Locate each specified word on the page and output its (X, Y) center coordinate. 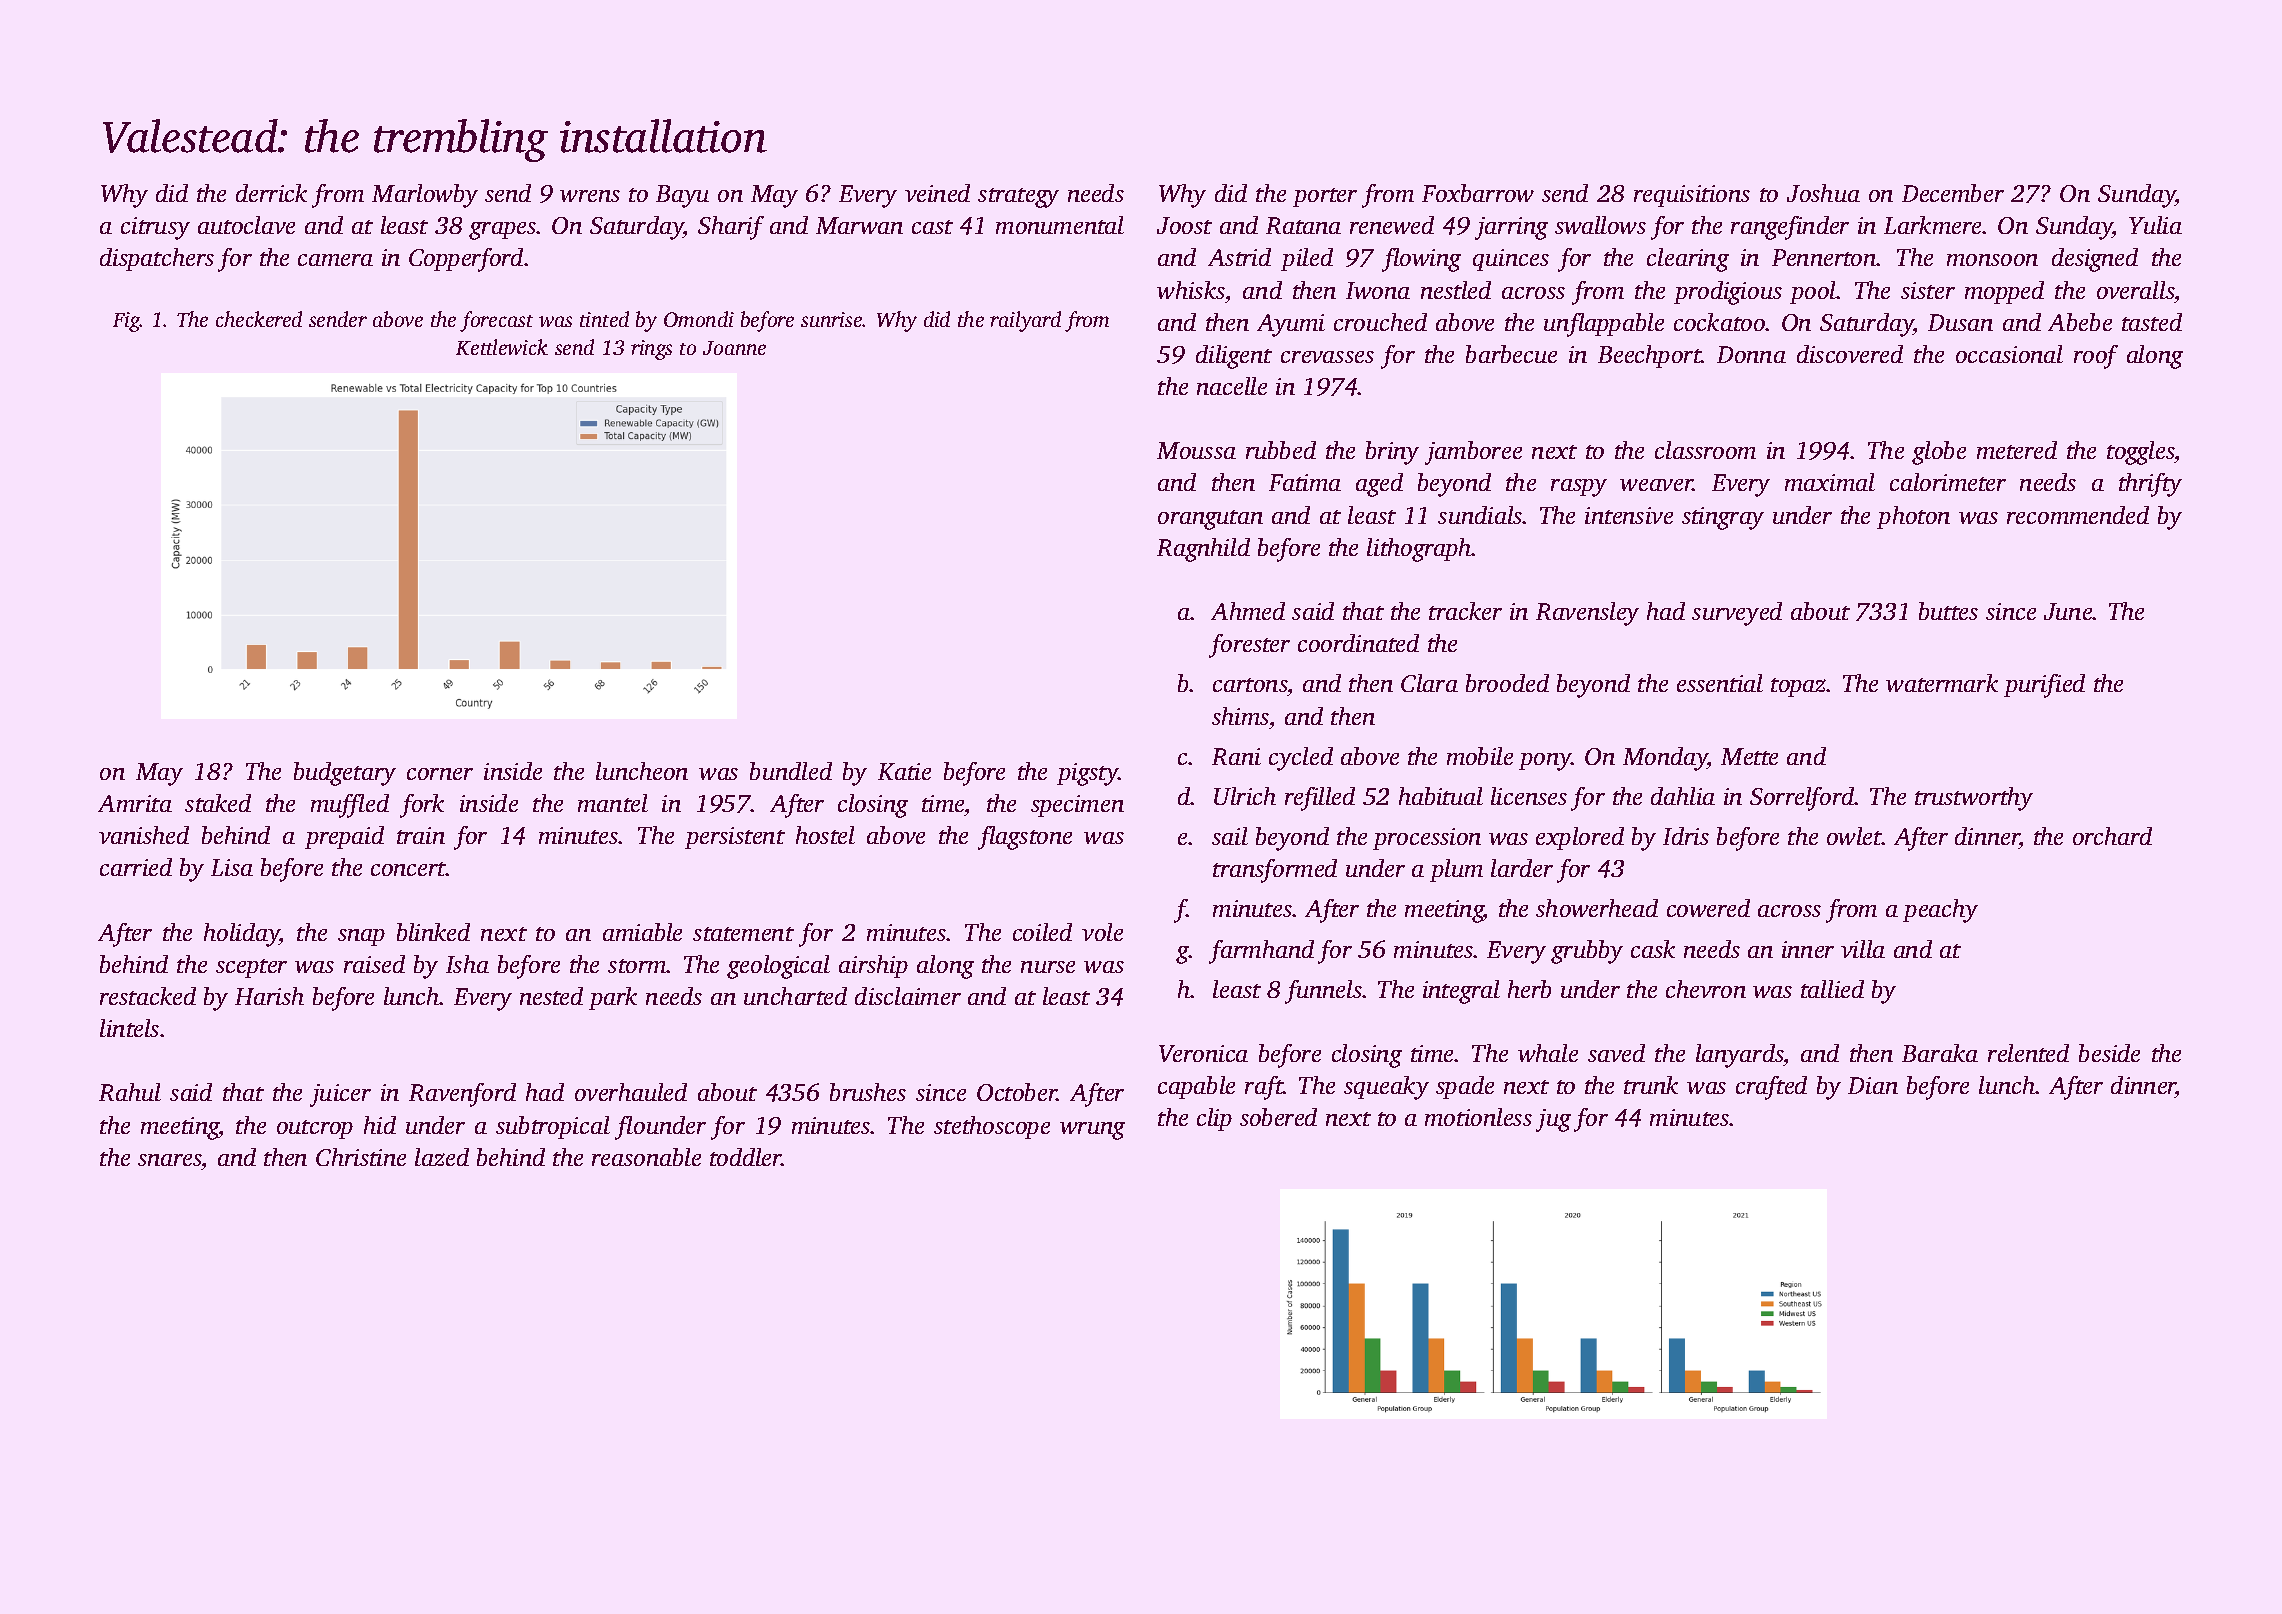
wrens (590, 196)
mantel (613, 803)
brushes (868, 1092)
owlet (1854, 836)
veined (937, 193)
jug (1553, 1120)
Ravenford (462, 1095)
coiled (1042, 932)
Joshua (1823, 193)
